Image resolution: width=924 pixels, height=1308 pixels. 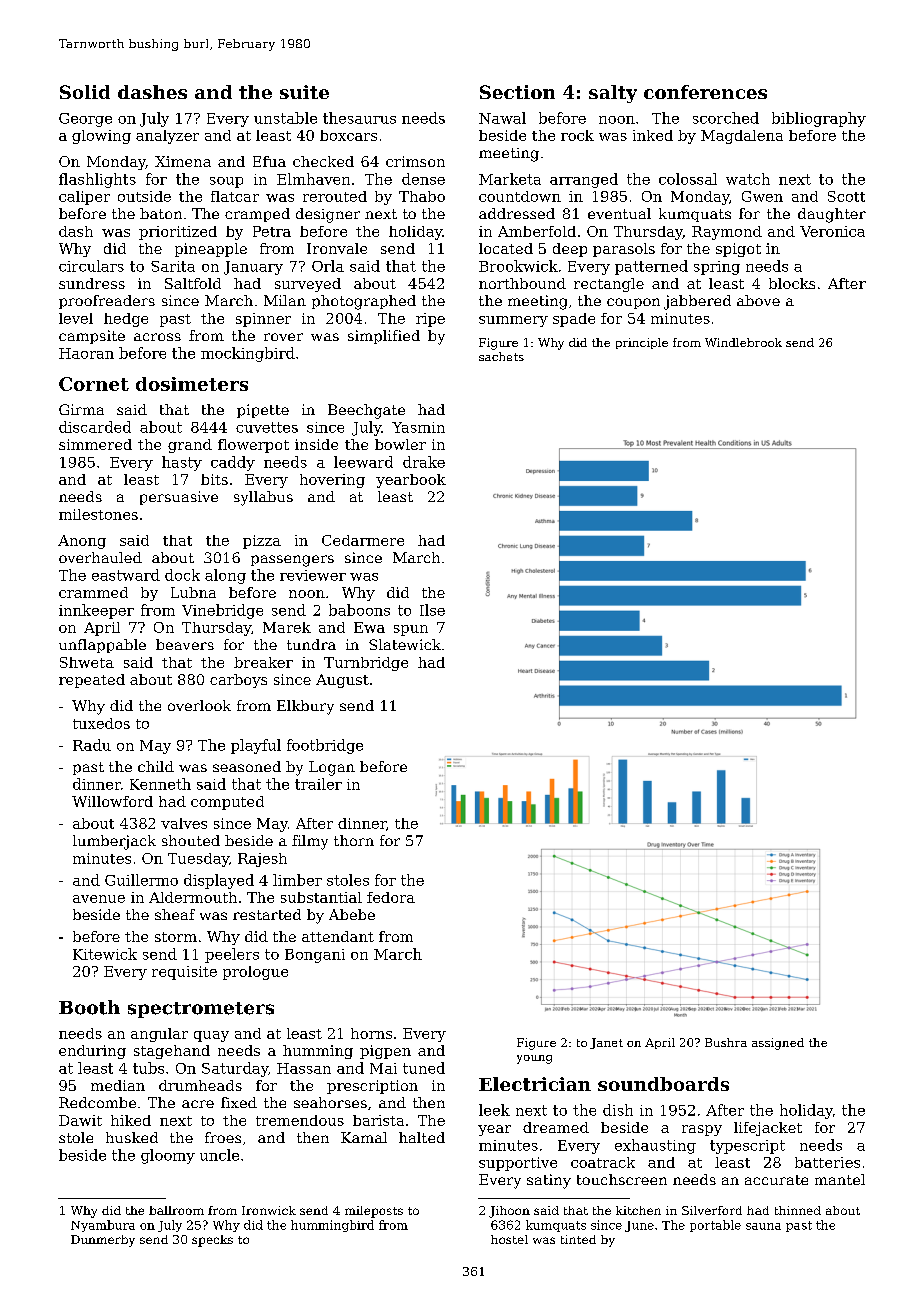 What do you see at coordinates (97, 1102) in the image?
I see `Redcombe` at bounding box center [97, 1102].
